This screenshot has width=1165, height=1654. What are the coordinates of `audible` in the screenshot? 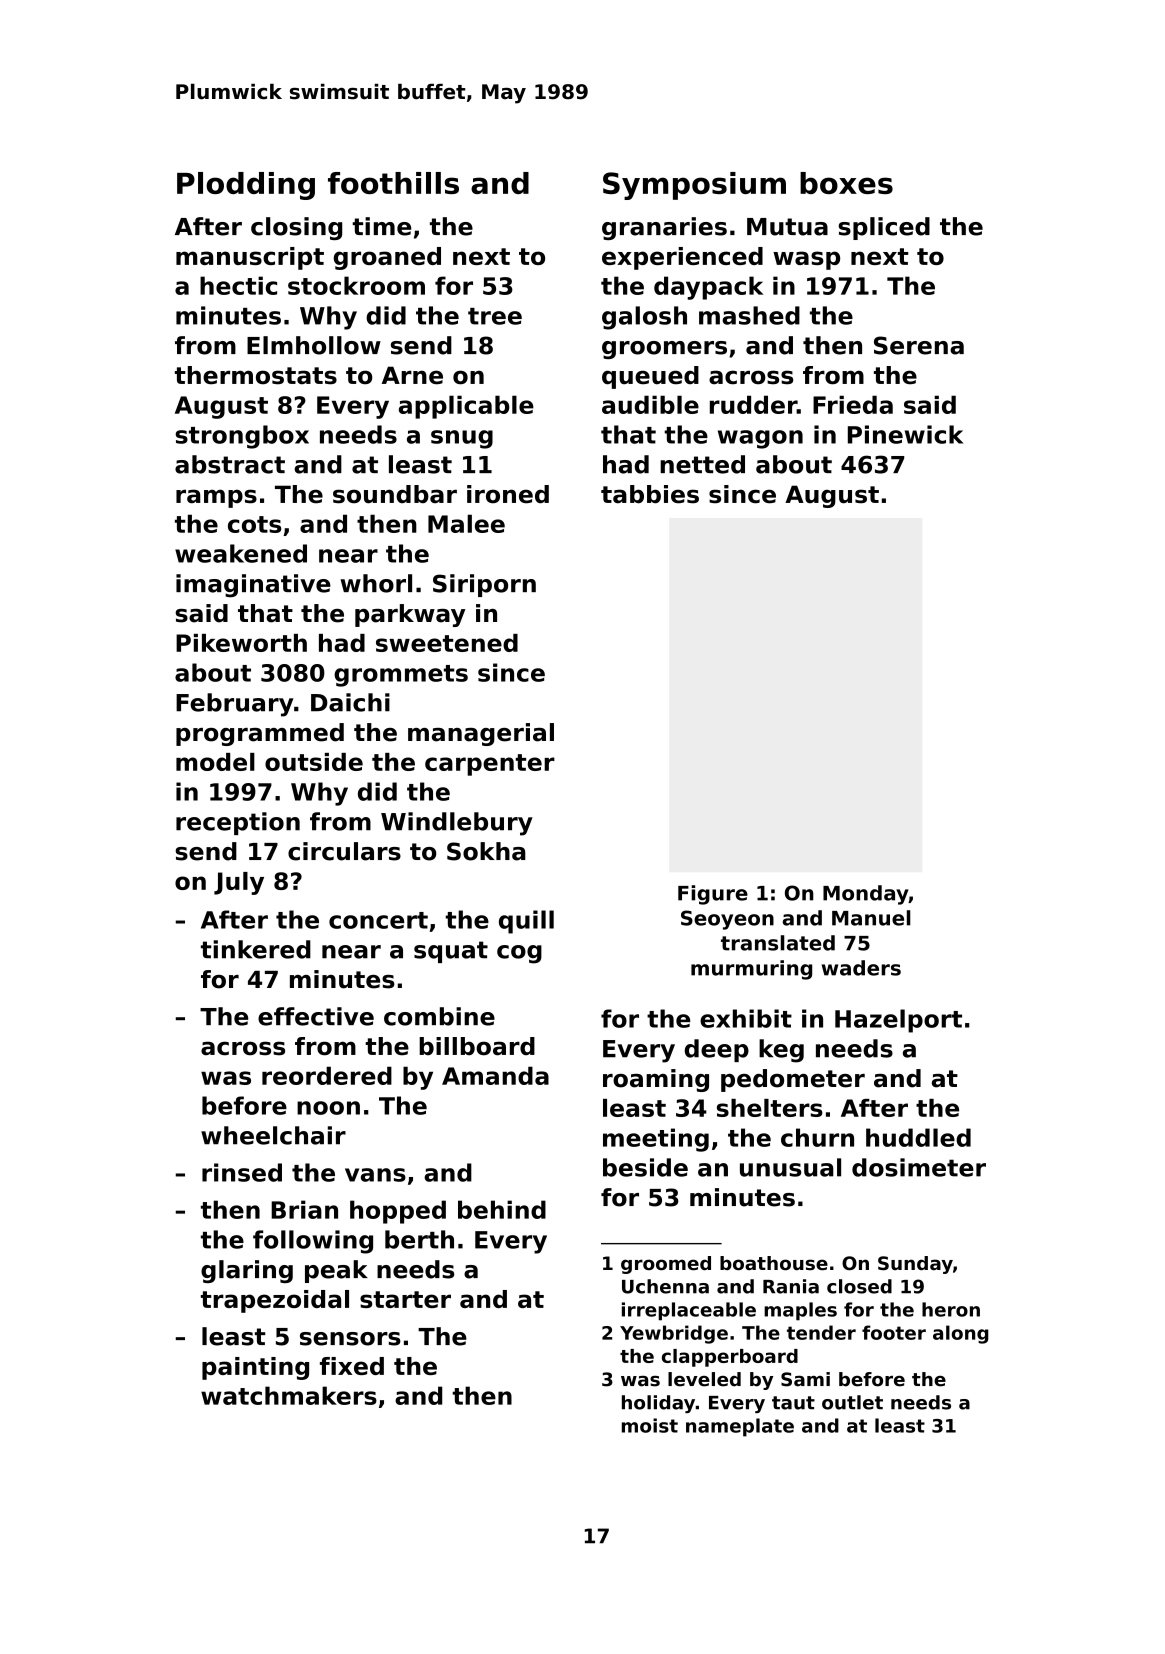 It's located at (650, 404).
